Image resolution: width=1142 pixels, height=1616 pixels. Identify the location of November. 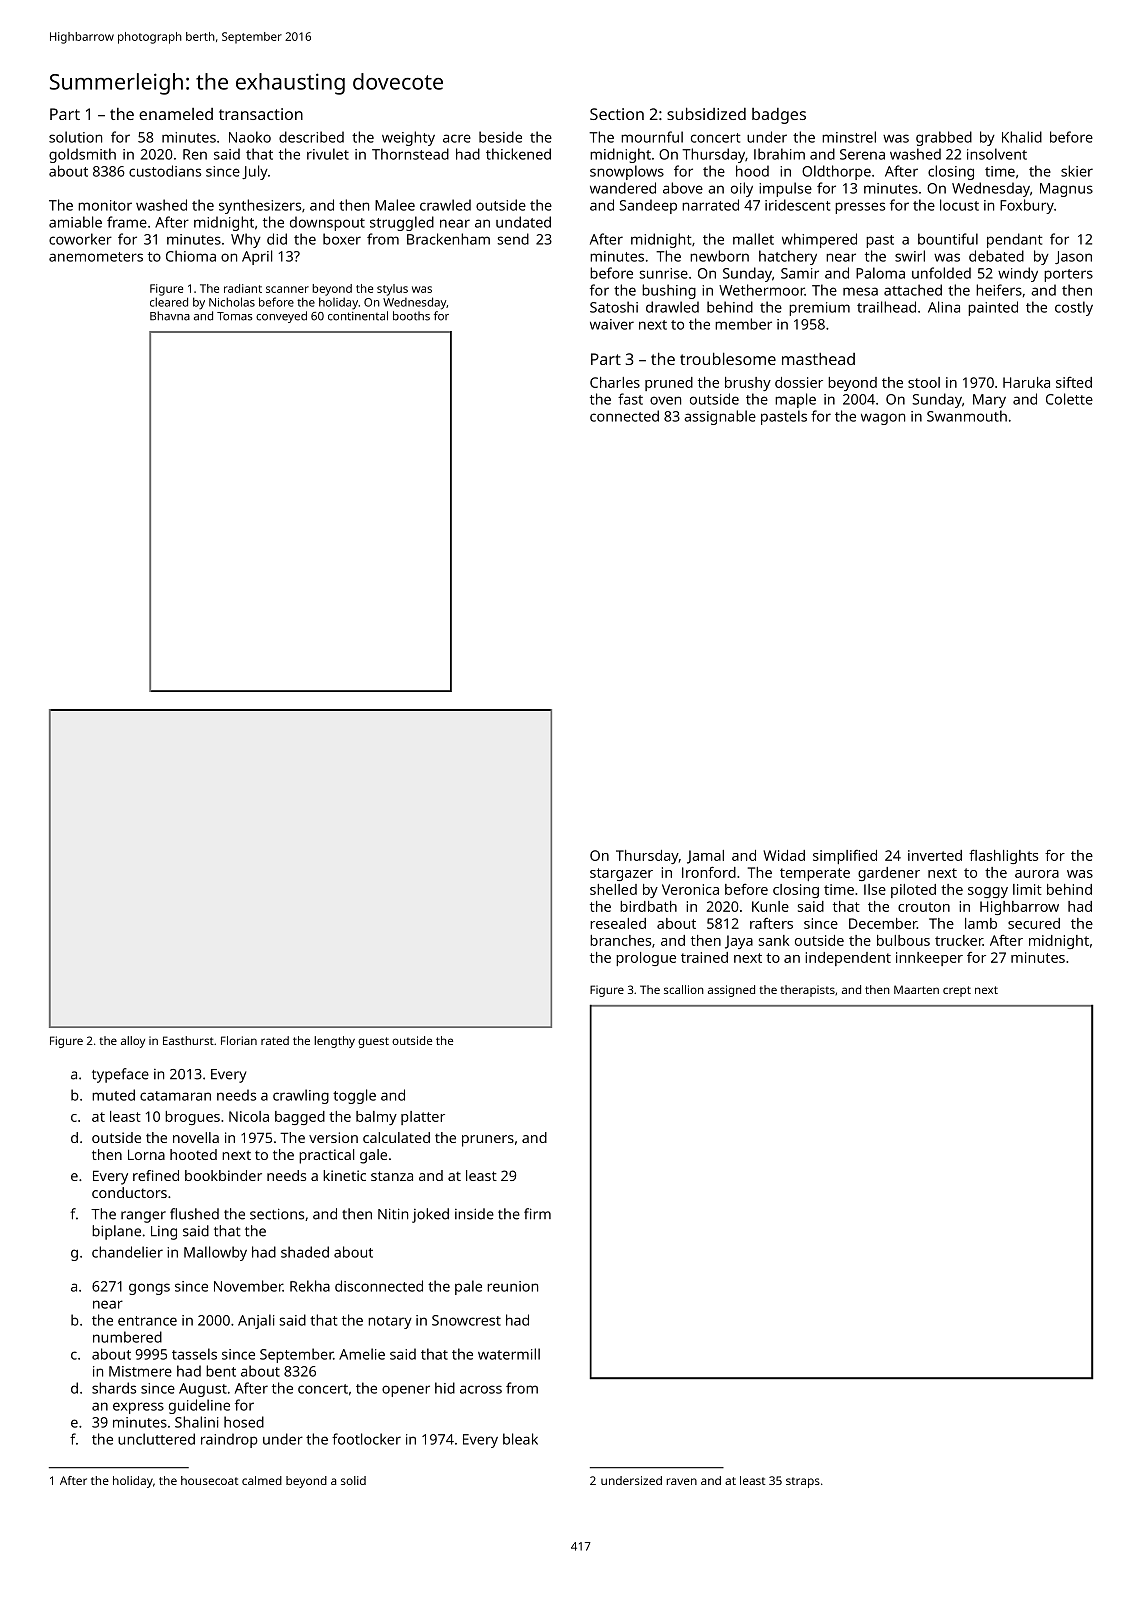
(248, 1286).
